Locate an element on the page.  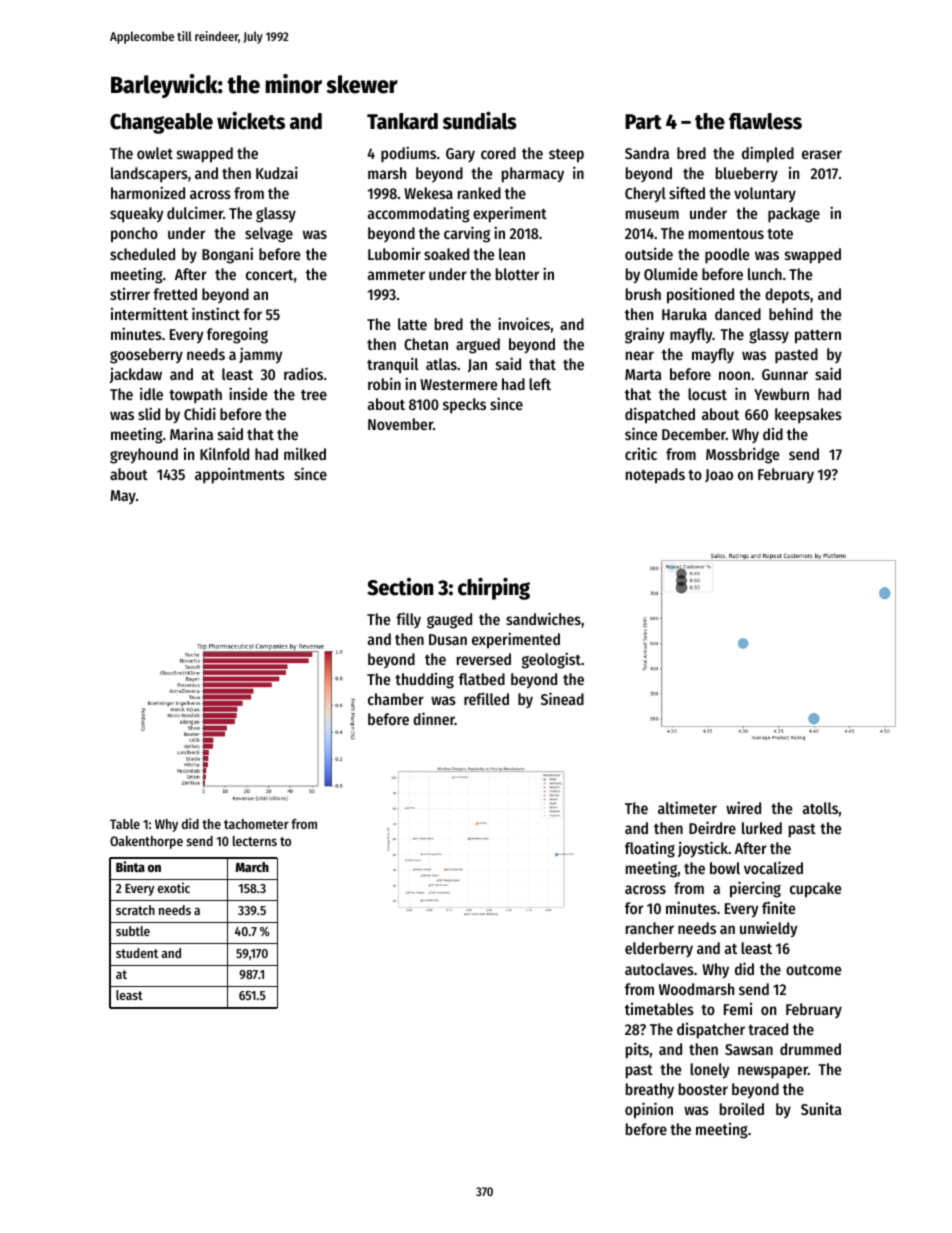
opinion is located at coordinates (649, 1110).
